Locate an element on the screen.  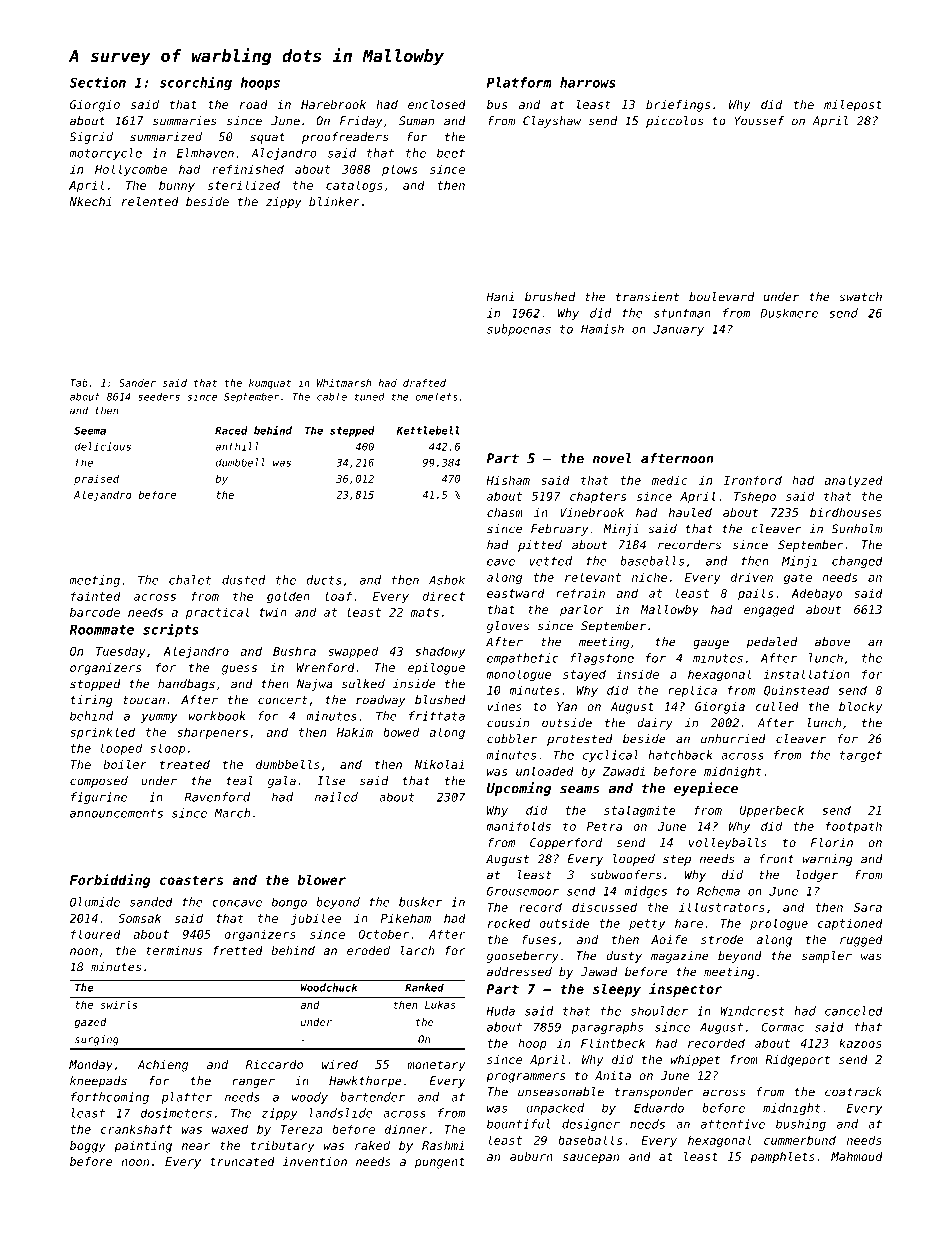
footpath is located at coordinates (854, 827).
